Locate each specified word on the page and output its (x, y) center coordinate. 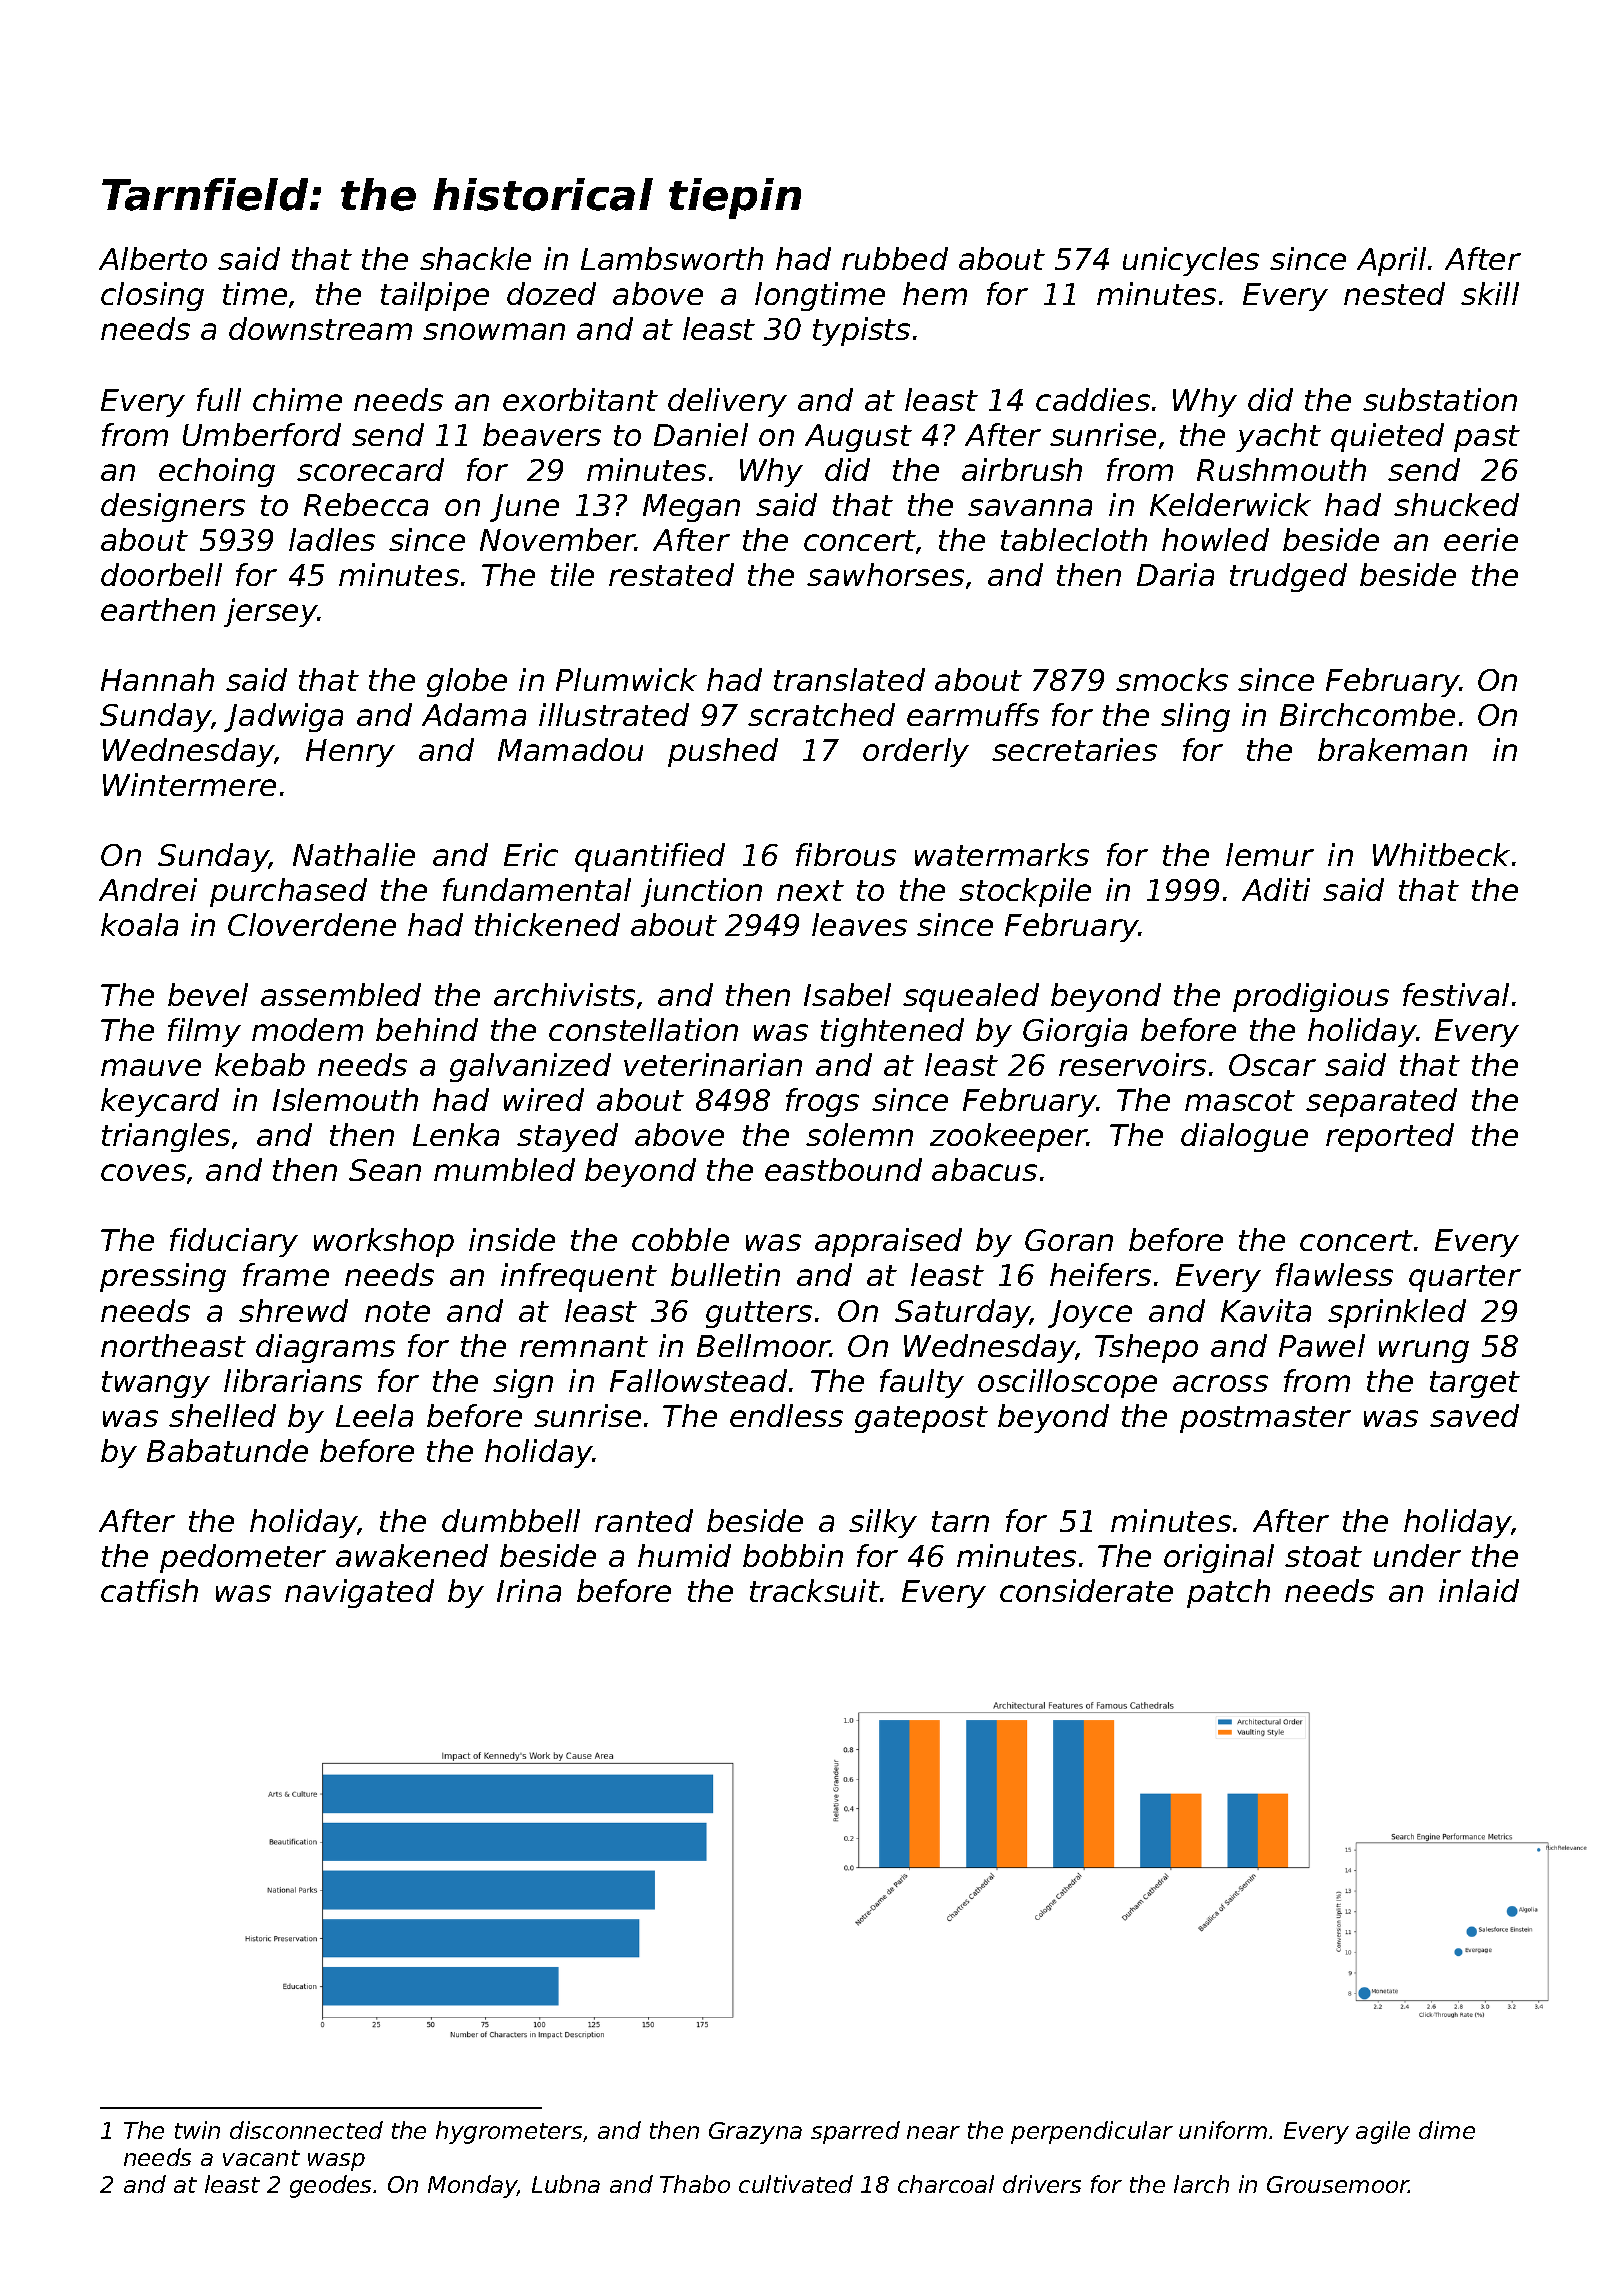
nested (1394, 293)
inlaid (1479, 1590)
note (397, 1311)
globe (467, 682)
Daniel (701, 434)
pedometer (243, 1558)
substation (1440, 399)
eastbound (843, 1169)
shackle (475, 258)
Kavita (1266, 1310)
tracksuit (815, 1590)
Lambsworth (672, 258)
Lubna (566, 2184)
